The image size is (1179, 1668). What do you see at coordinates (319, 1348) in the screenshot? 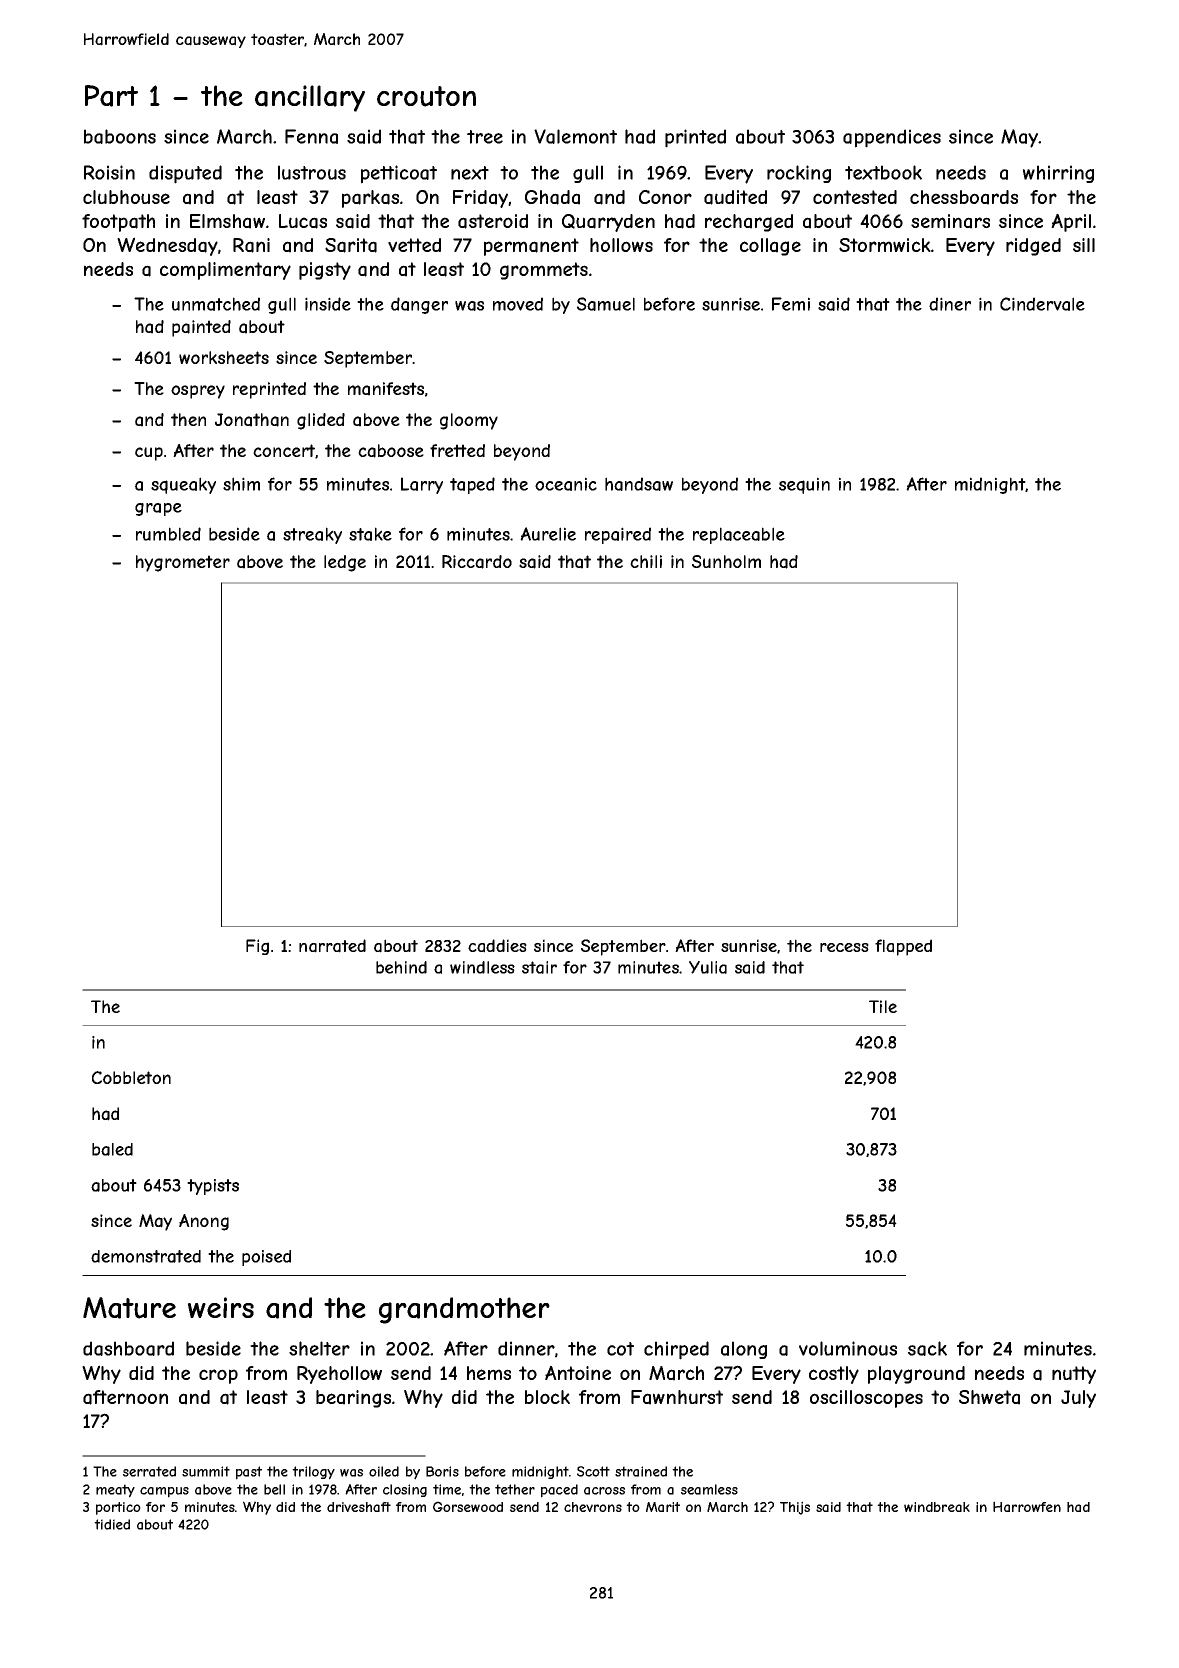
I see `shelter` at bounding box center [319, 1348].
